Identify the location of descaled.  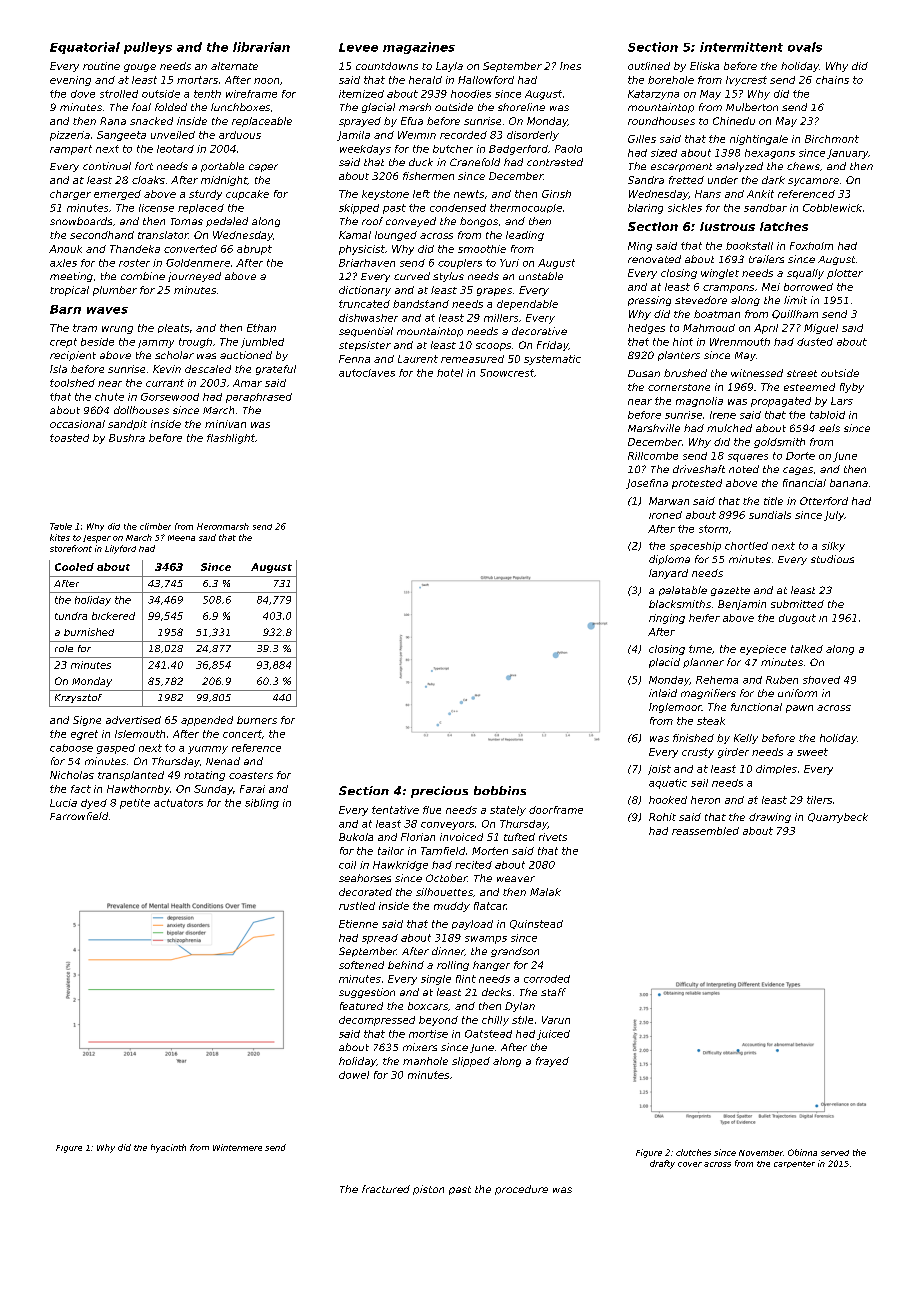
(208, 369).
